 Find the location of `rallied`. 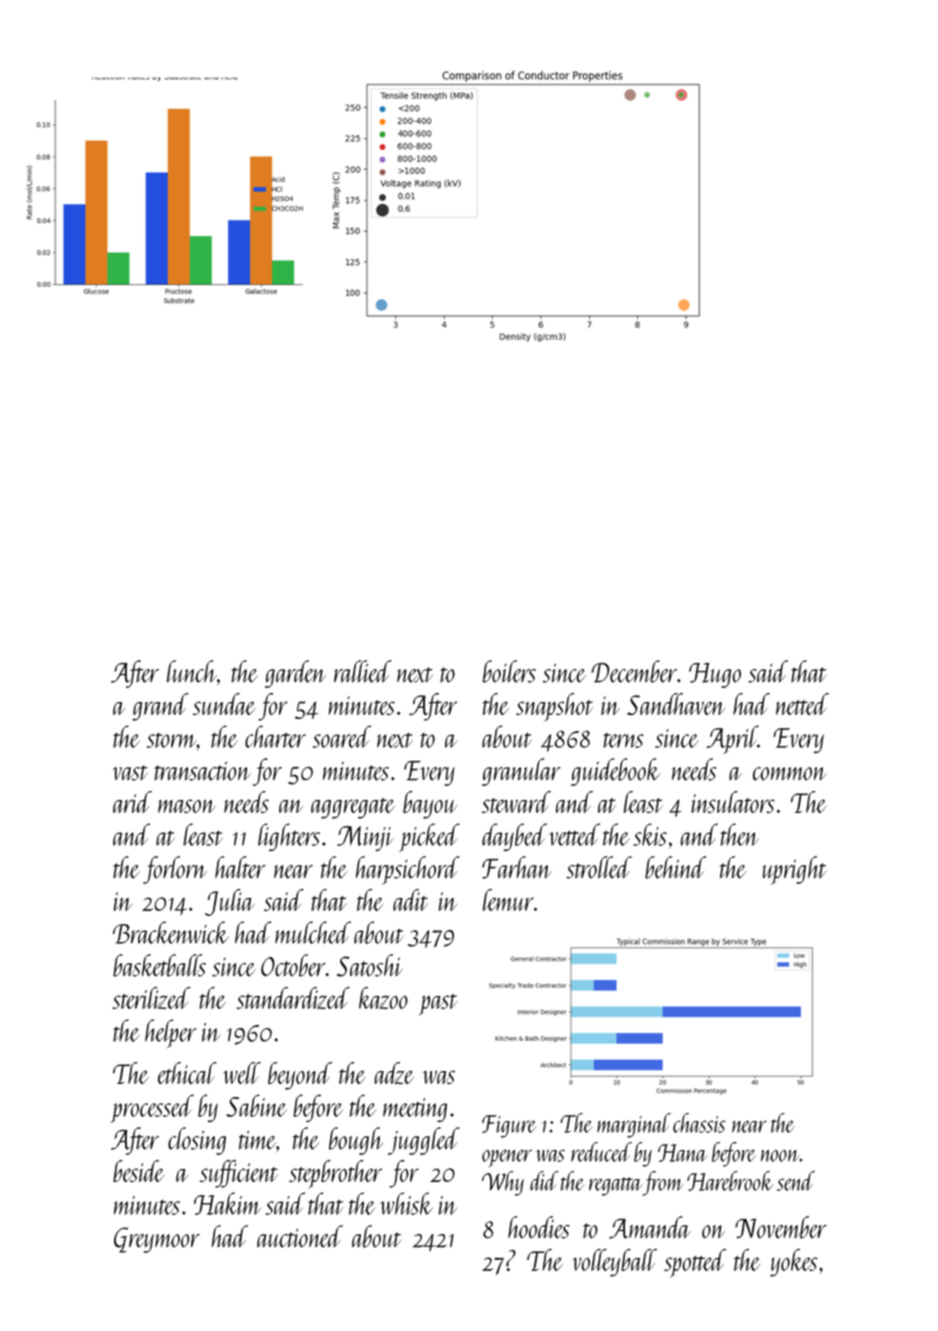

rallied is located at coordinates (363, 671).
